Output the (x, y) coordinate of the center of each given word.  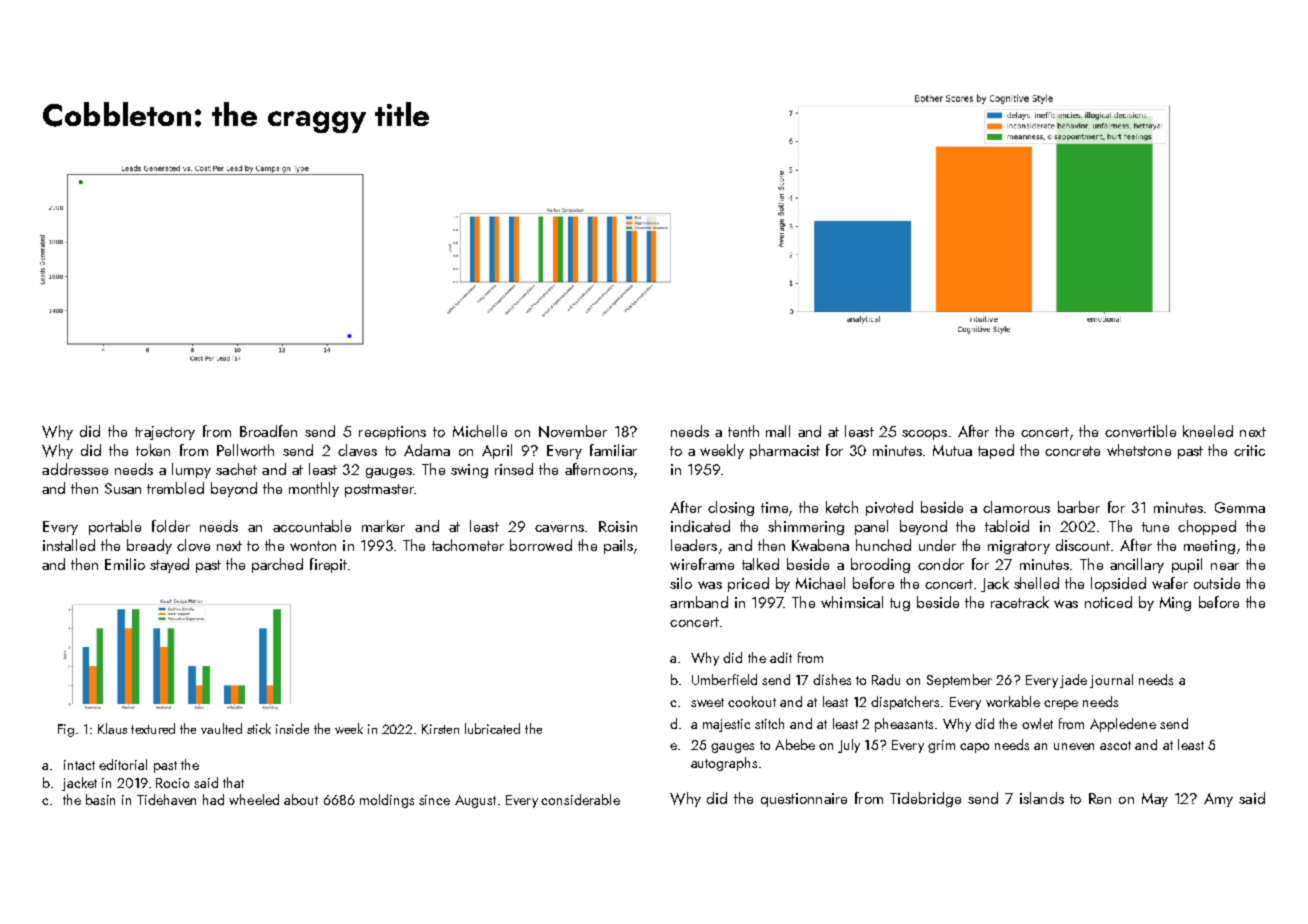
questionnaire (804, 800)
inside (292, 728)
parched (277, 565)
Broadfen (268, 431)
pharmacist (785, 451)
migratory (1019, 547)
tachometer (468, 545)
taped (996, 451)
